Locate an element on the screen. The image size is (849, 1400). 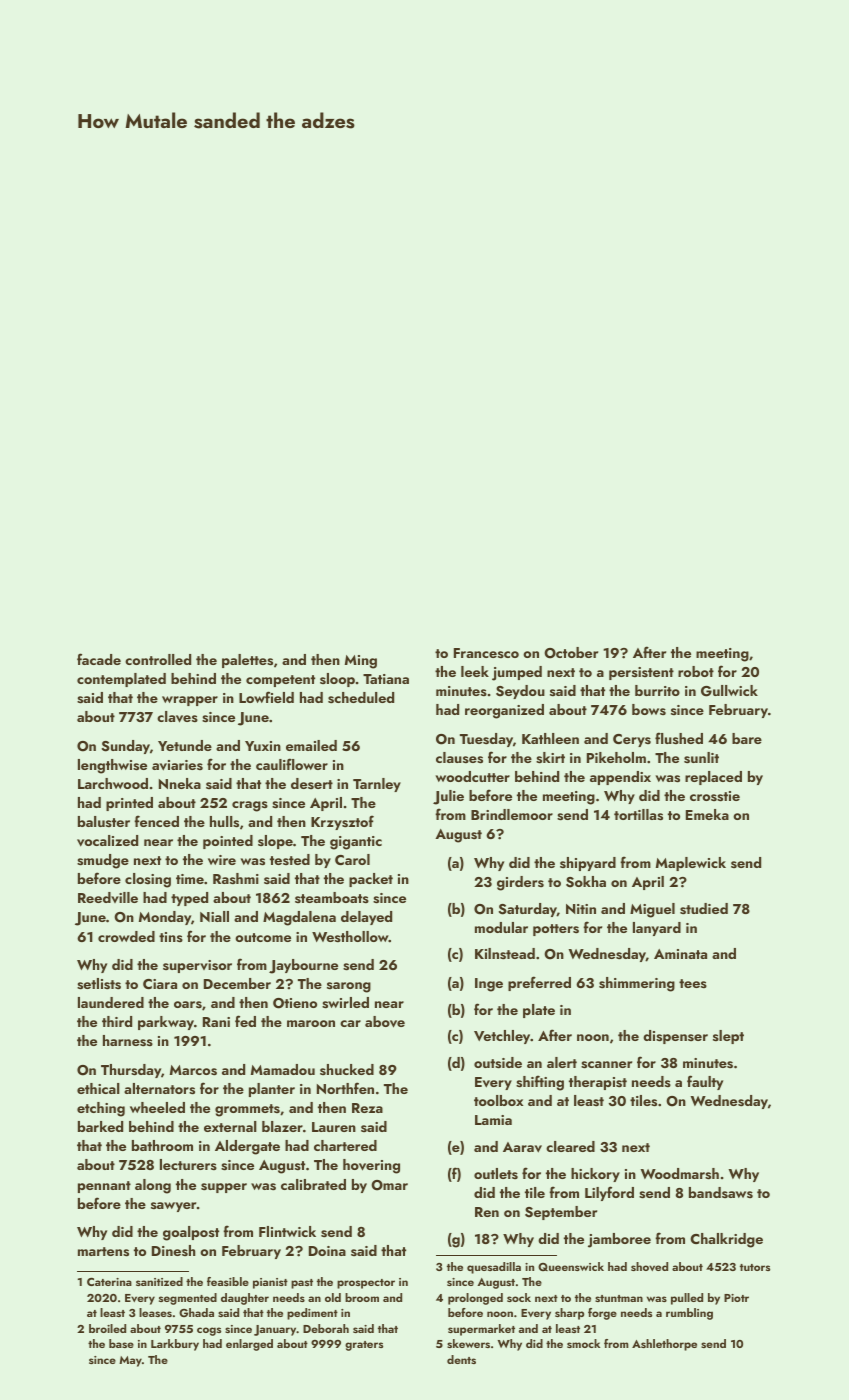
shucked is located at coordinates (347, 1069).
